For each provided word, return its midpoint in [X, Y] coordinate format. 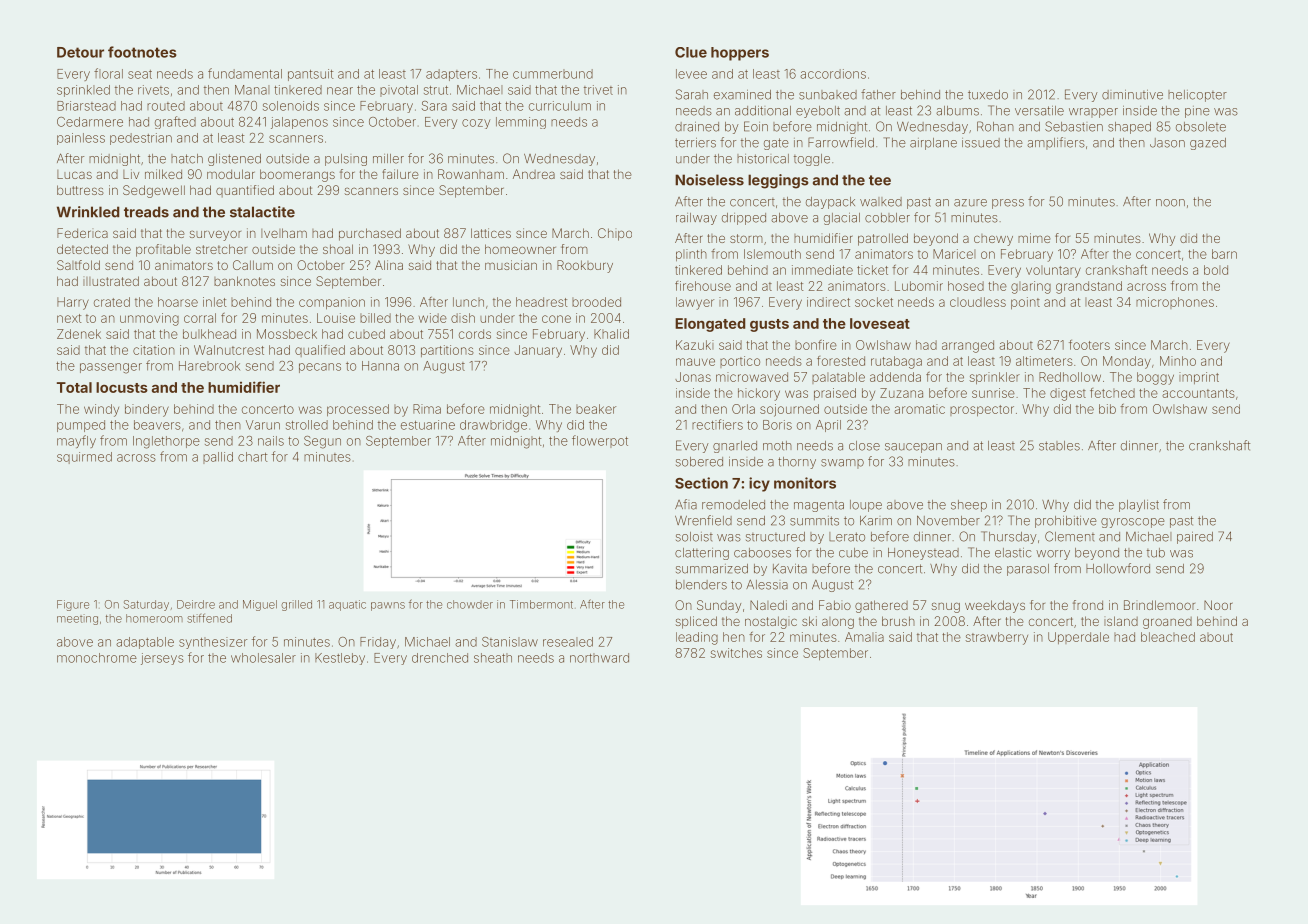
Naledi [768, 605]
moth [777, 446]
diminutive [1132, 95]
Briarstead [86, 106]
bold [1216, 270]
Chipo [615, 234]
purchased [370, 234]
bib [1107, 409]
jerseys [162, 659]
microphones [1175, 303]
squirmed [84, 458]
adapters [451, 75]
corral [200, 318]
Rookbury [585, 266]
